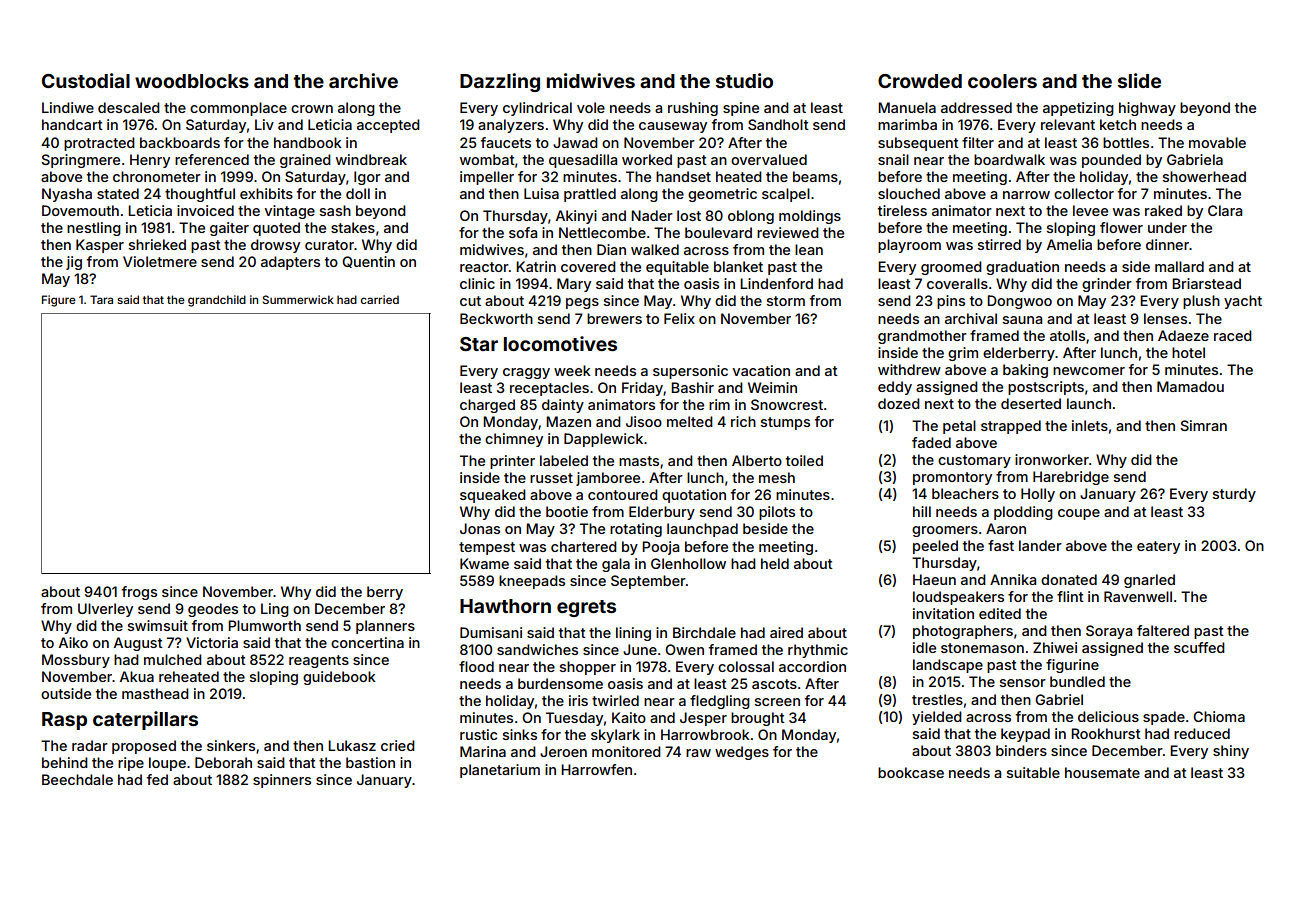 This image has width=1308, height=924. I want to click on Nyasha, so click(67, 195).
